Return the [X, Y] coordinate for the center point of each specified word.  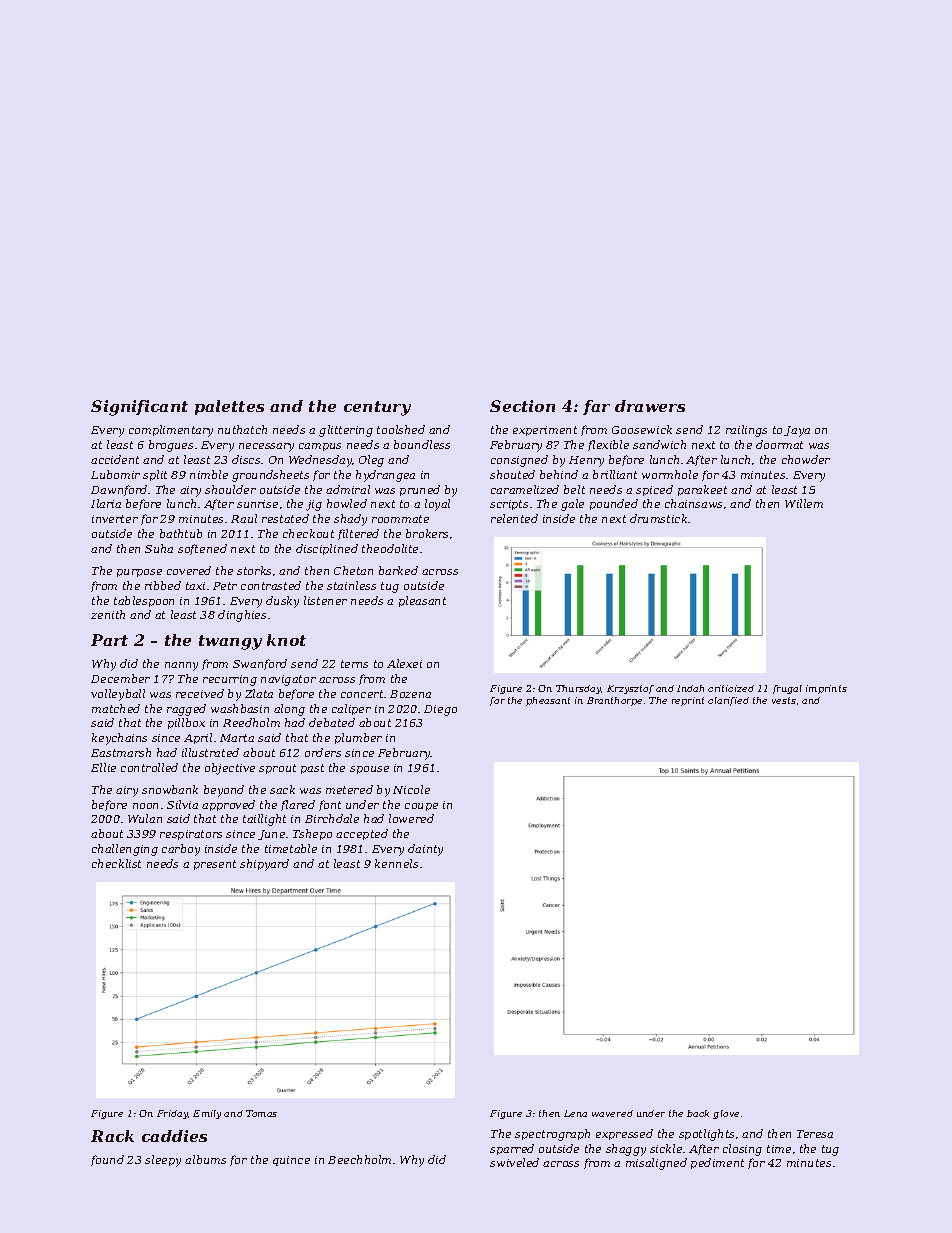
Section [522, 406]
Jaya [797, 431]
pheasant [548, 701]
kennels [396, 863]
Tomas [261, 1113]
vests [784, 700]
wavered [612, 1113]
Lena [575, 1113]
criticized [731, 688]
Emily [207, 1114]
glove [726, 1114]
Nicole [411, 789]
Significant [139, 408]
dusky [282, 602]
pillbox [186, 723]
